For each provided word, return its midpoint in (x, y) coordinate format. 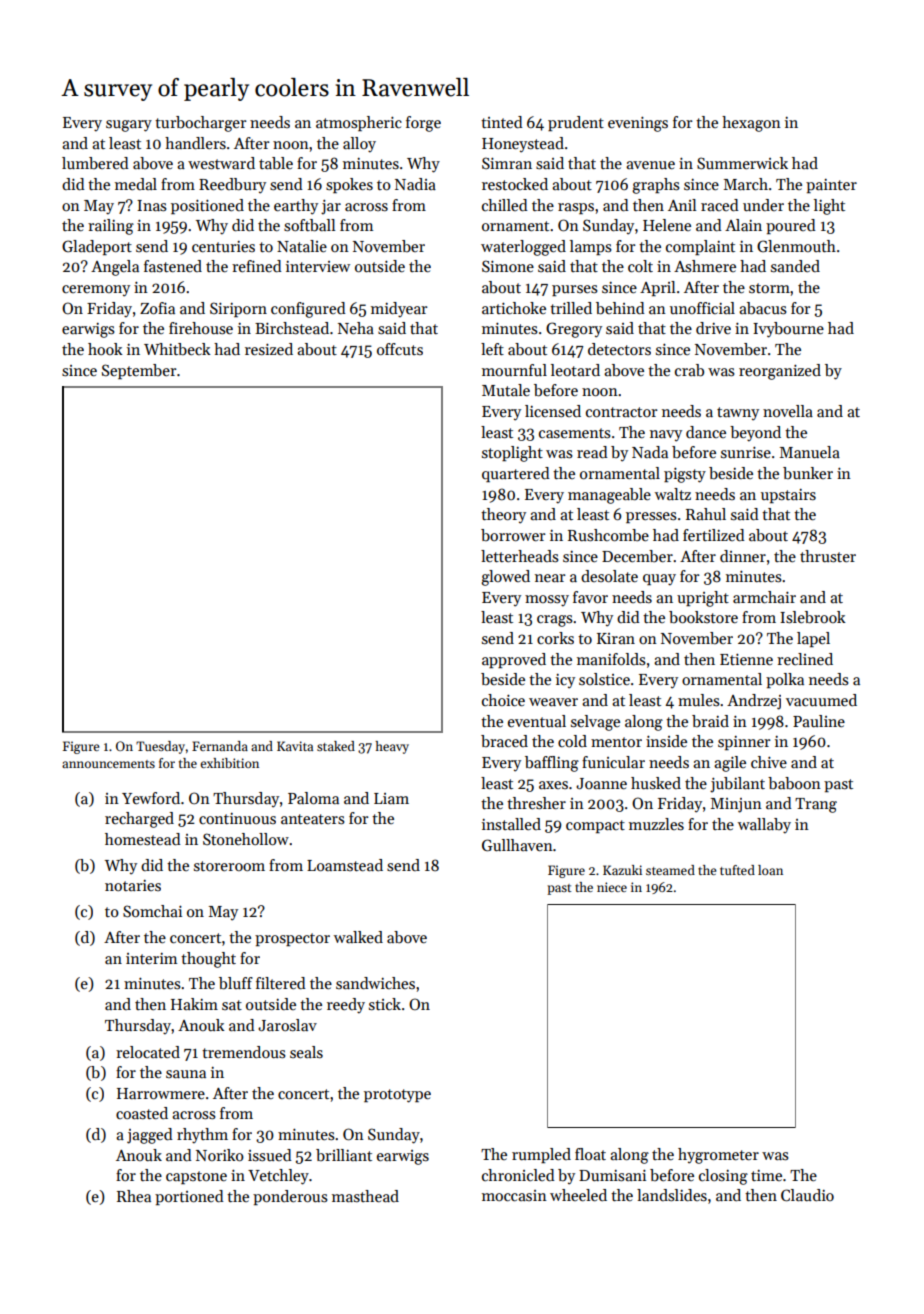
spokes (349, 185)
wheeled (578, 1195)
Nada (650, 452)
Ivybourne (788, 330)
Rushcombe (608, 535)
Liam (391, 798)
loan (770, 870)
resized (269, 349)
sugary (129, 126)
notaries (133, 885)
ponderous (290, 1197)
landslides (672, 1195)
